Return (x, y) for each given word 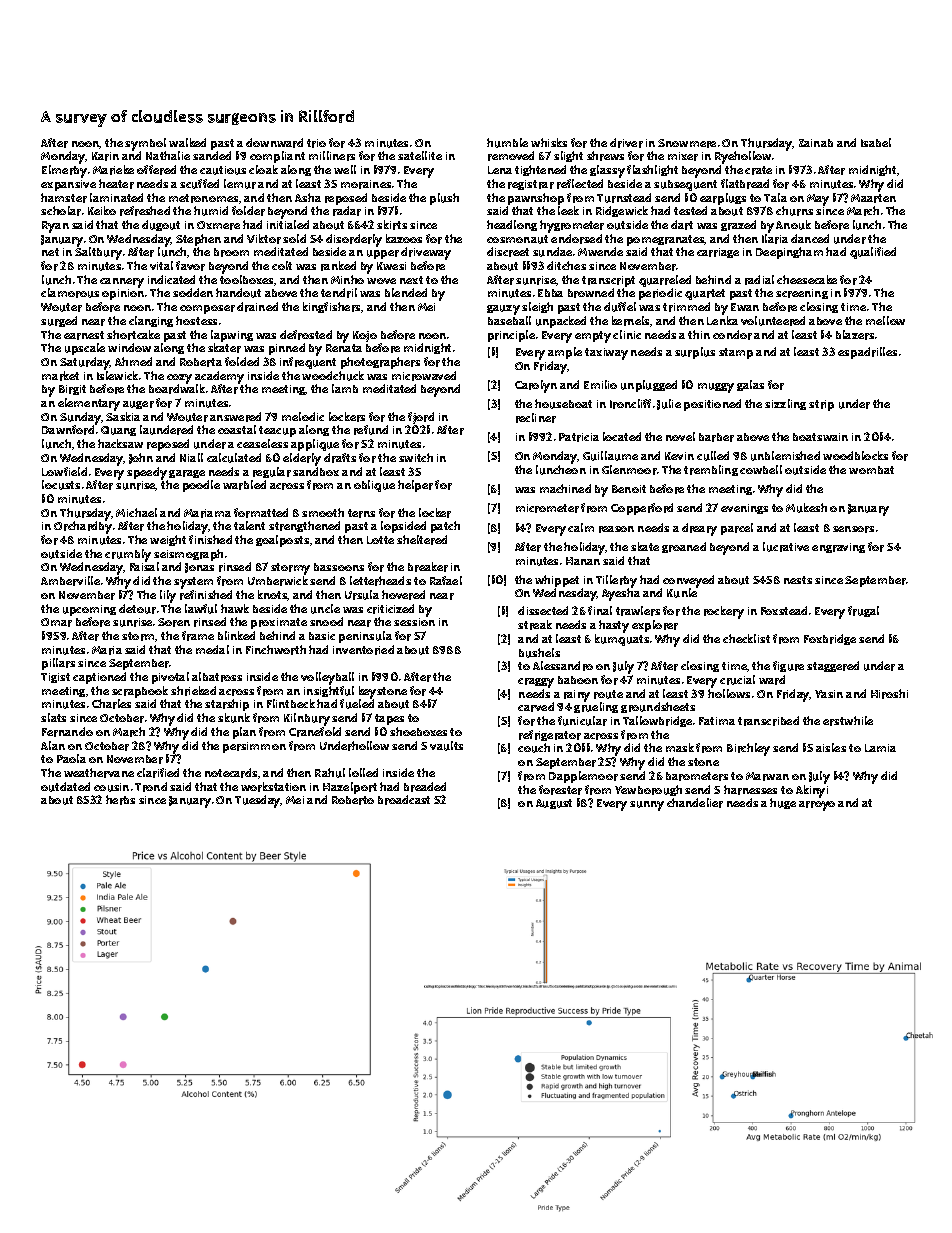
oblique (374, 486)
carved (536, 707)
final (600, 610)
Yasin (829, 694)
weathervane (99, 773)
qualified (873, 253)
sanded (212, 155)
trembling (711, 470)
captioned (99, 678)
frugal (863, 611)
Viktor (264, 239)
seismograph (188, 555)
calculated (234, 458)
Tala (775, 197)
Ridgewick (622, 211)
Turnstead (624, 198)
